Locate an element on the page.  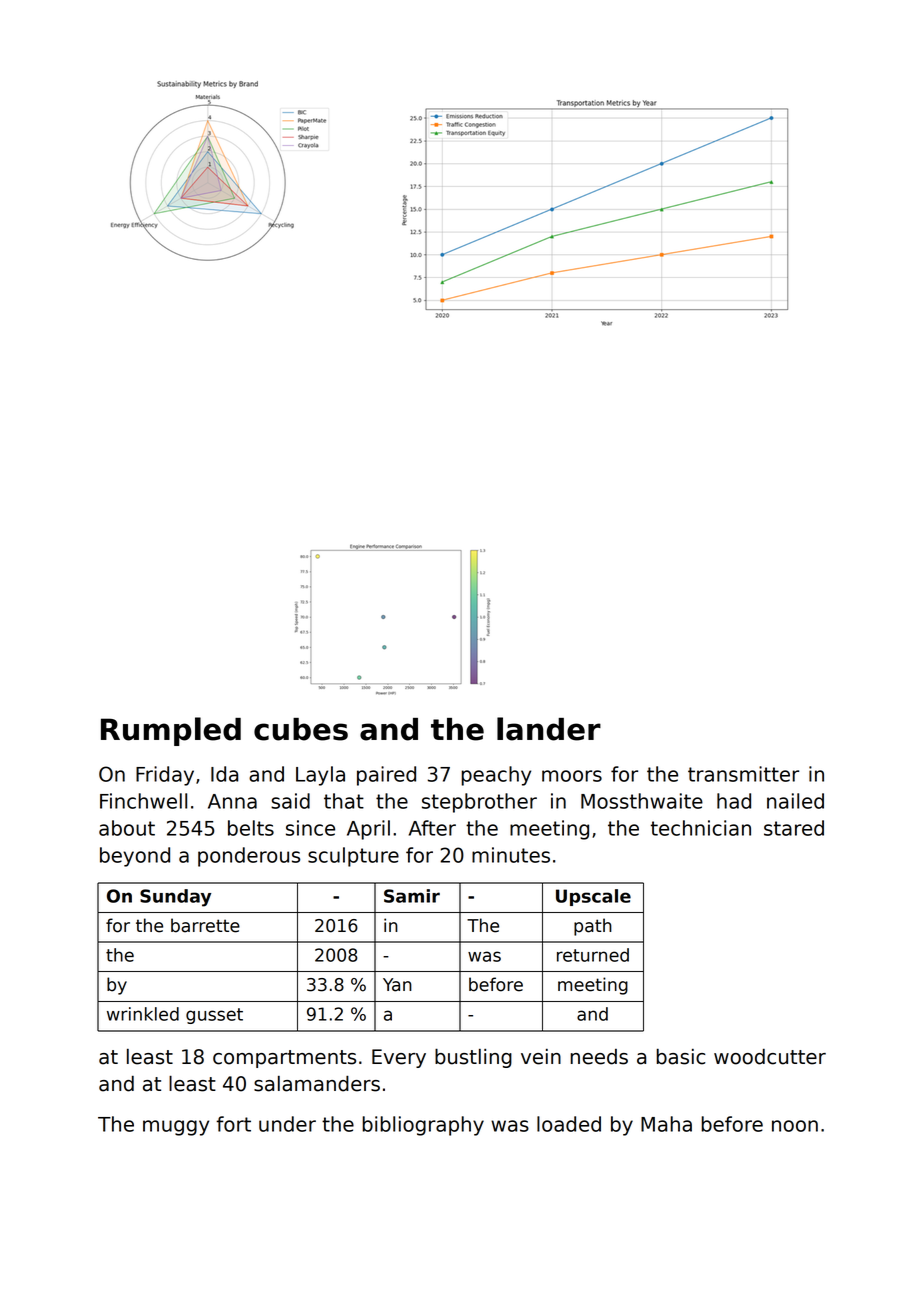
path is located at coordinates (593, 927).
